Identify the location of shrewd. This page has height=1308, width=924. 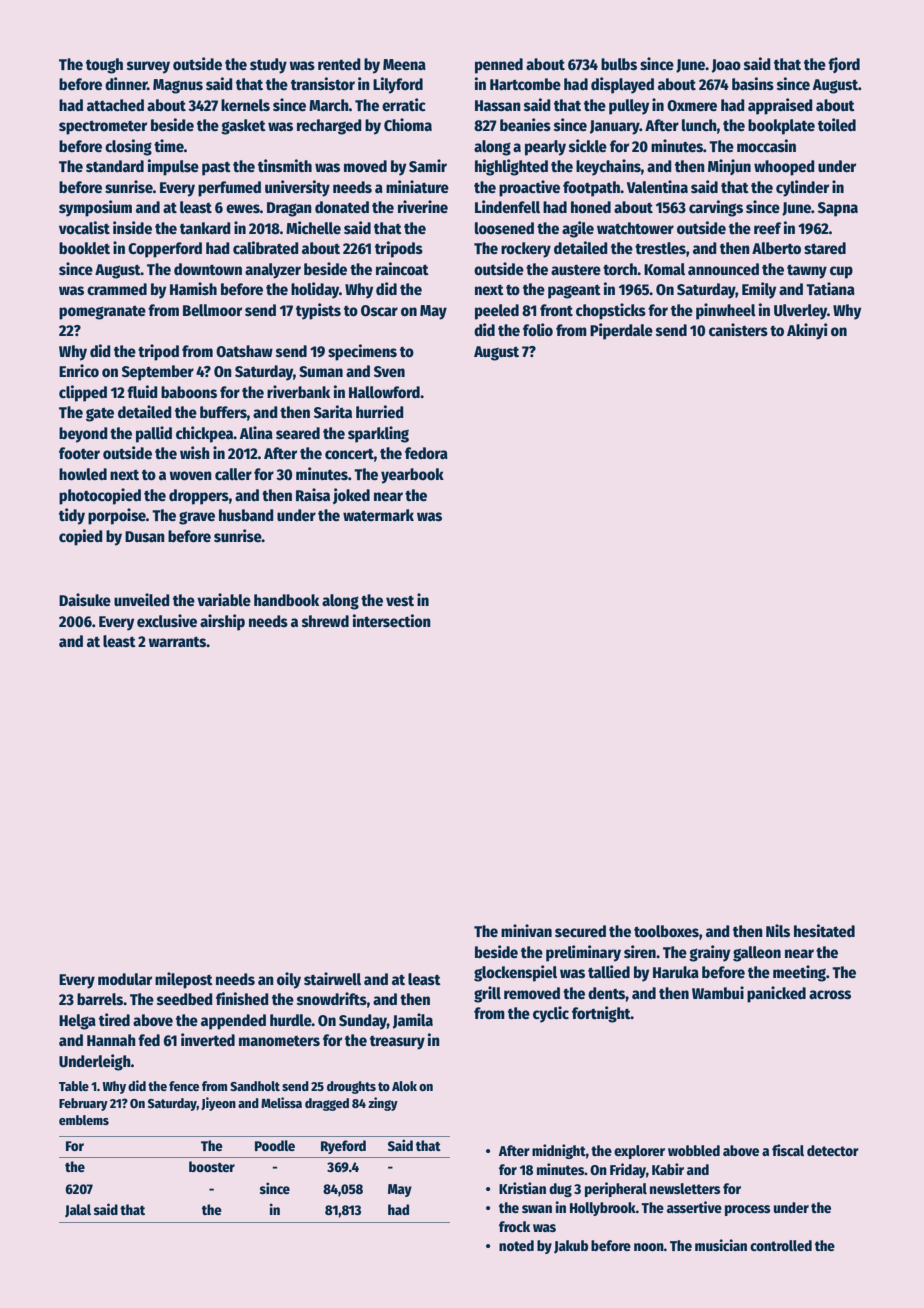
(325, 621).
